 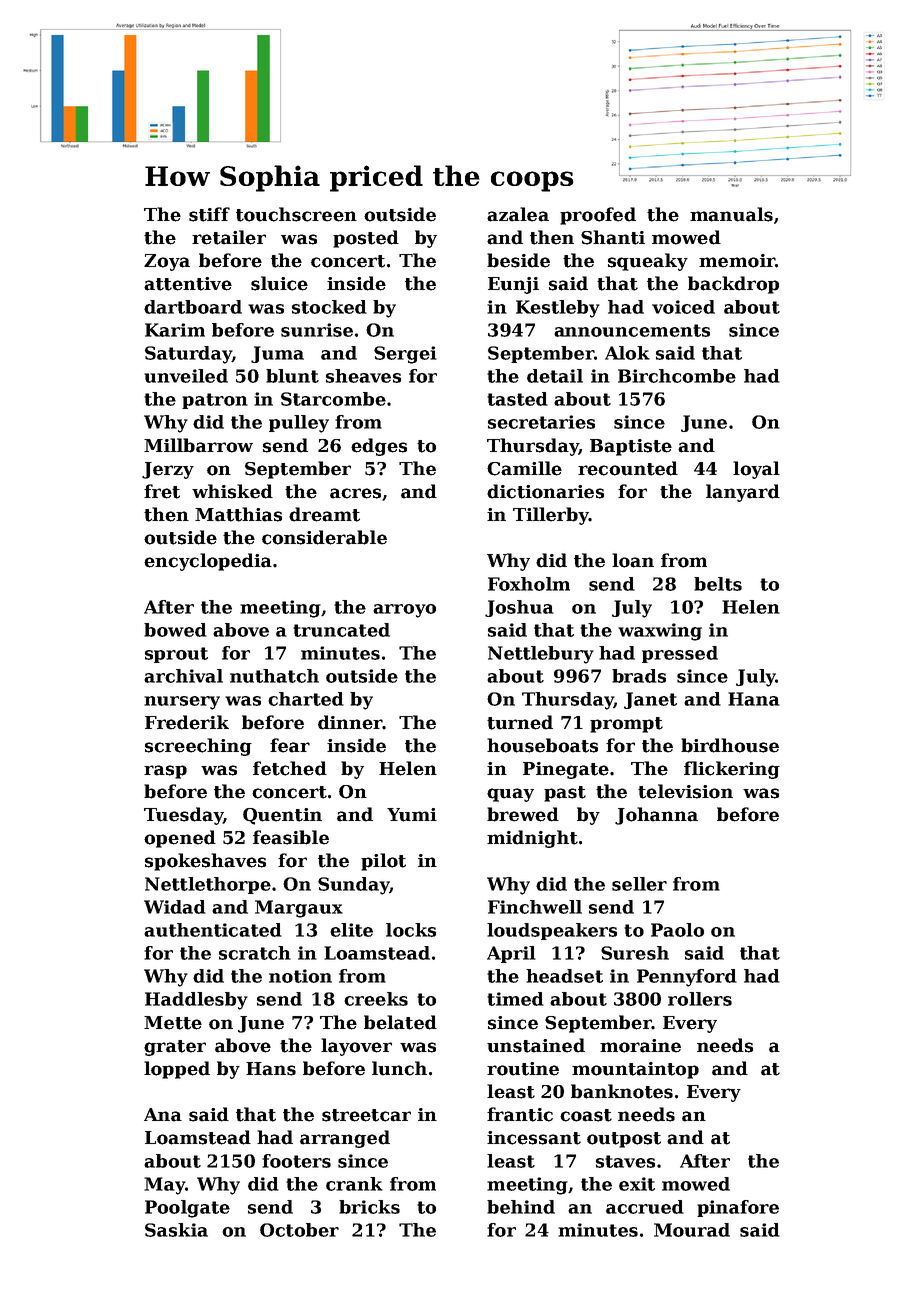 I want to click on Eunji, so click(x=513, y=285).
